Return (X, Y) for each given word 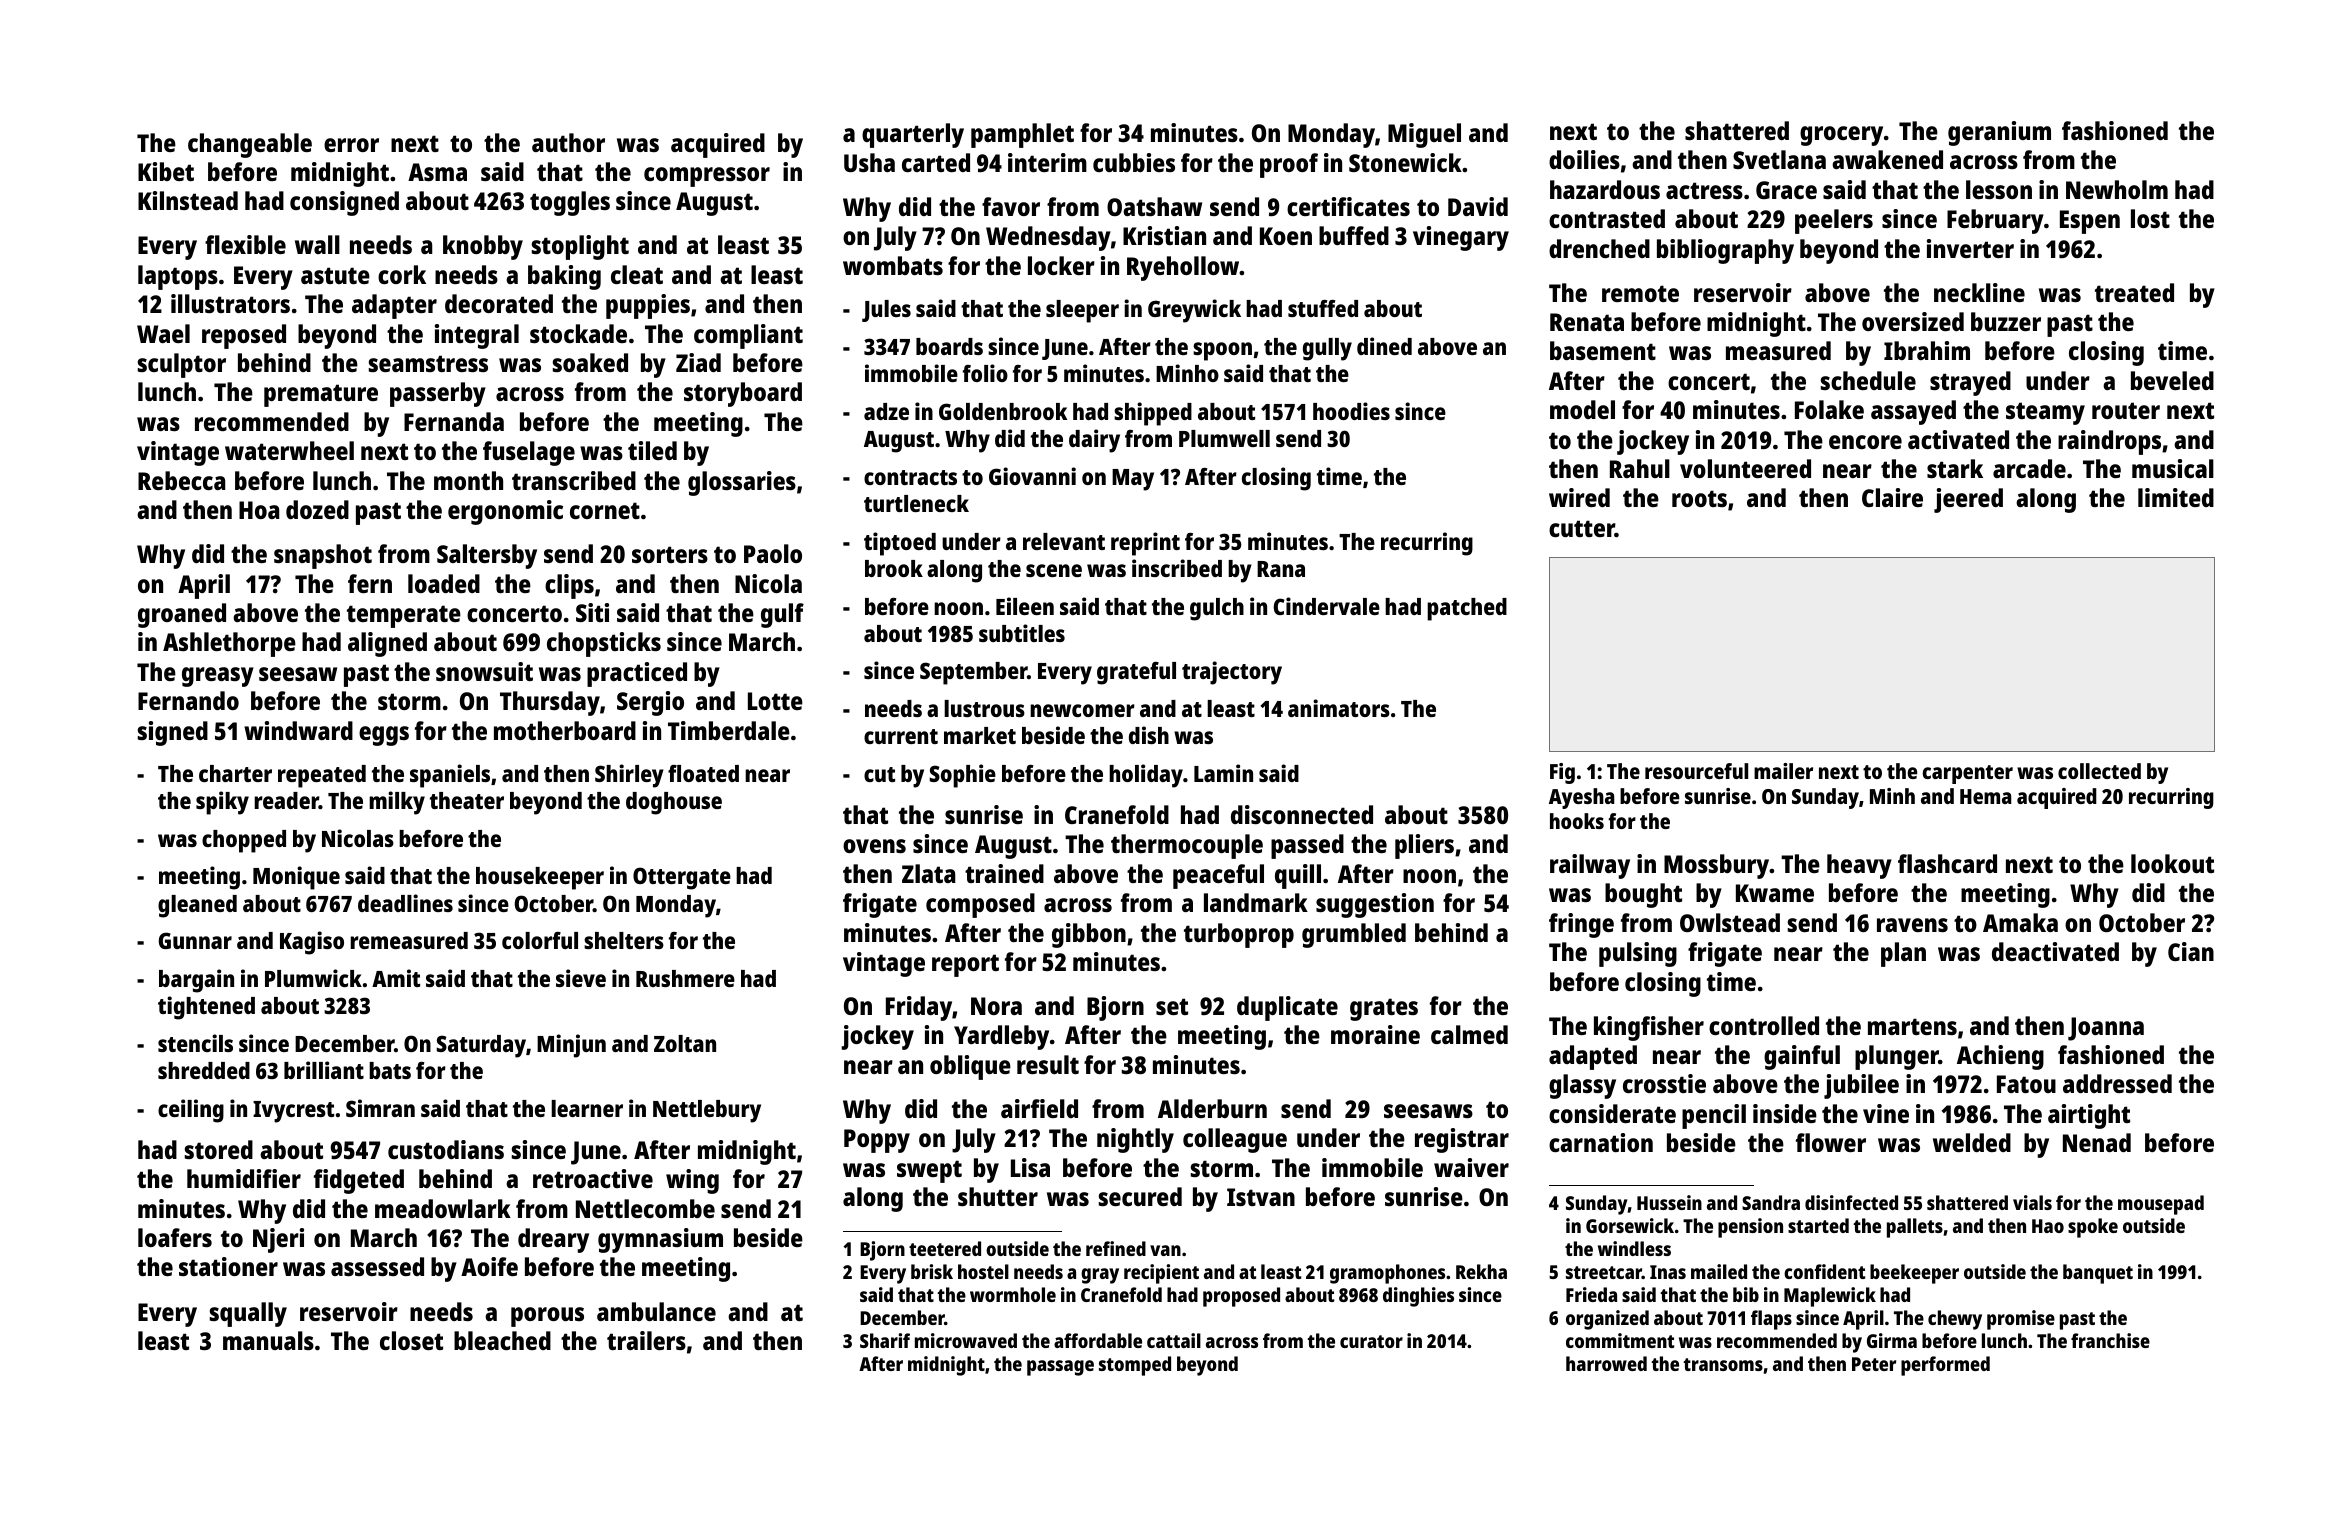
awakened (1887, 159)
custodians (446, 1149)
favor (1011, 206)
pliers (1424, 846)
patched (1467, 609)
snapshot (323, 556)
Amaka (2020, 922)
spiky (222, 803)
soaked (590, 362)
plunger (1897, 1057)
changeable (250, 145)
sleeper (1082, 311)
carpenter (1968, 774)
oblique (970, 1067)
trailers (646, 1340)
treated (2134, 292)
